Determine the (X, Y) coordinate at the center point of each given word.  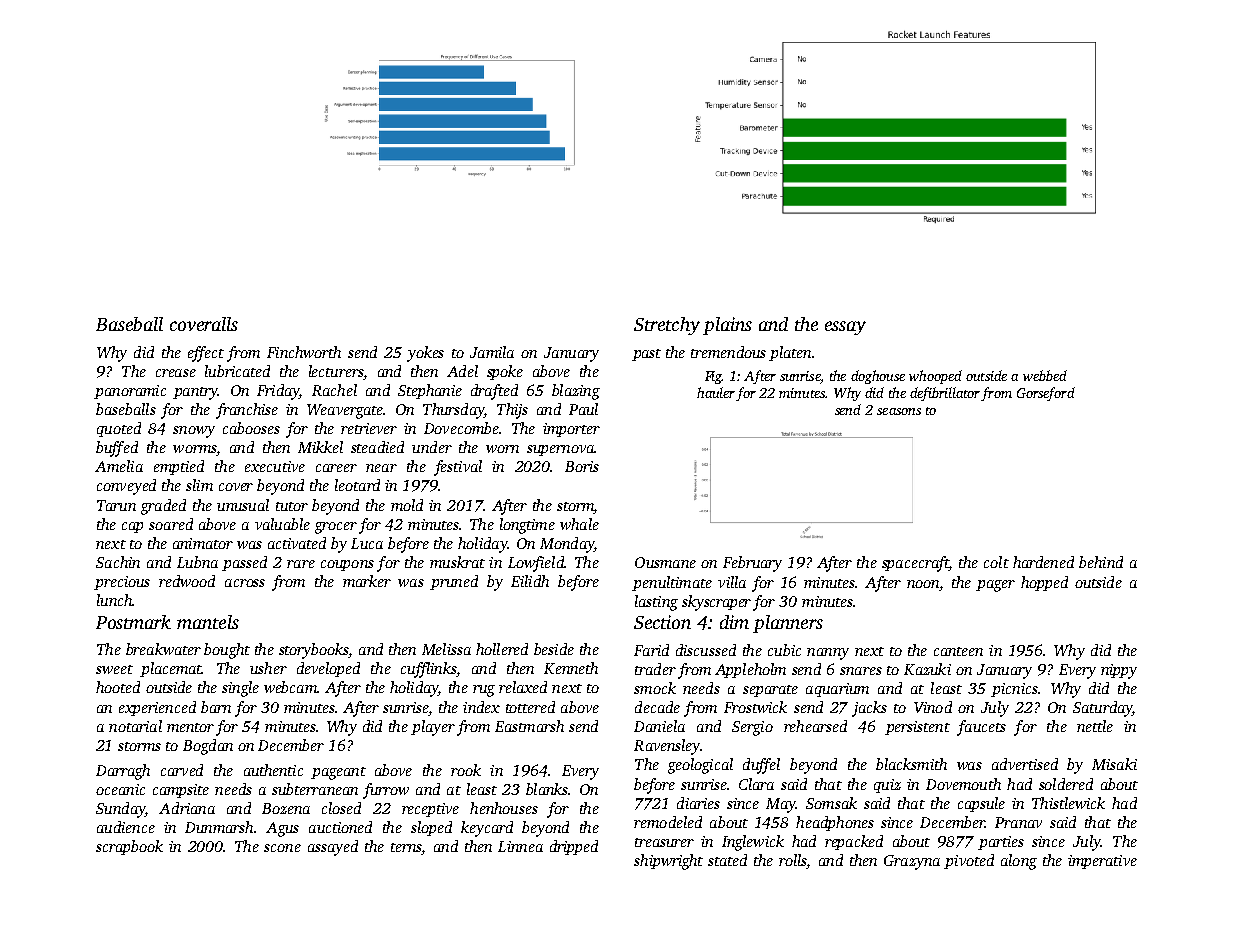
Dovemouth (963, 784)
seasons (899, 411)
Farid (651, 650)
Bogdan (208, 747)
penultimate (672, 583)
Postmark (133, 622)
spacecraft (915, 564)
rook (466, 770)
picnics (1014, 690)
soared (171, 524)
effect (206, 354)
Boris (582, 466)
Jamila (492, 352)
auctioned (340, 827)
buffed (117, 449)
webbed (1045, 375)
